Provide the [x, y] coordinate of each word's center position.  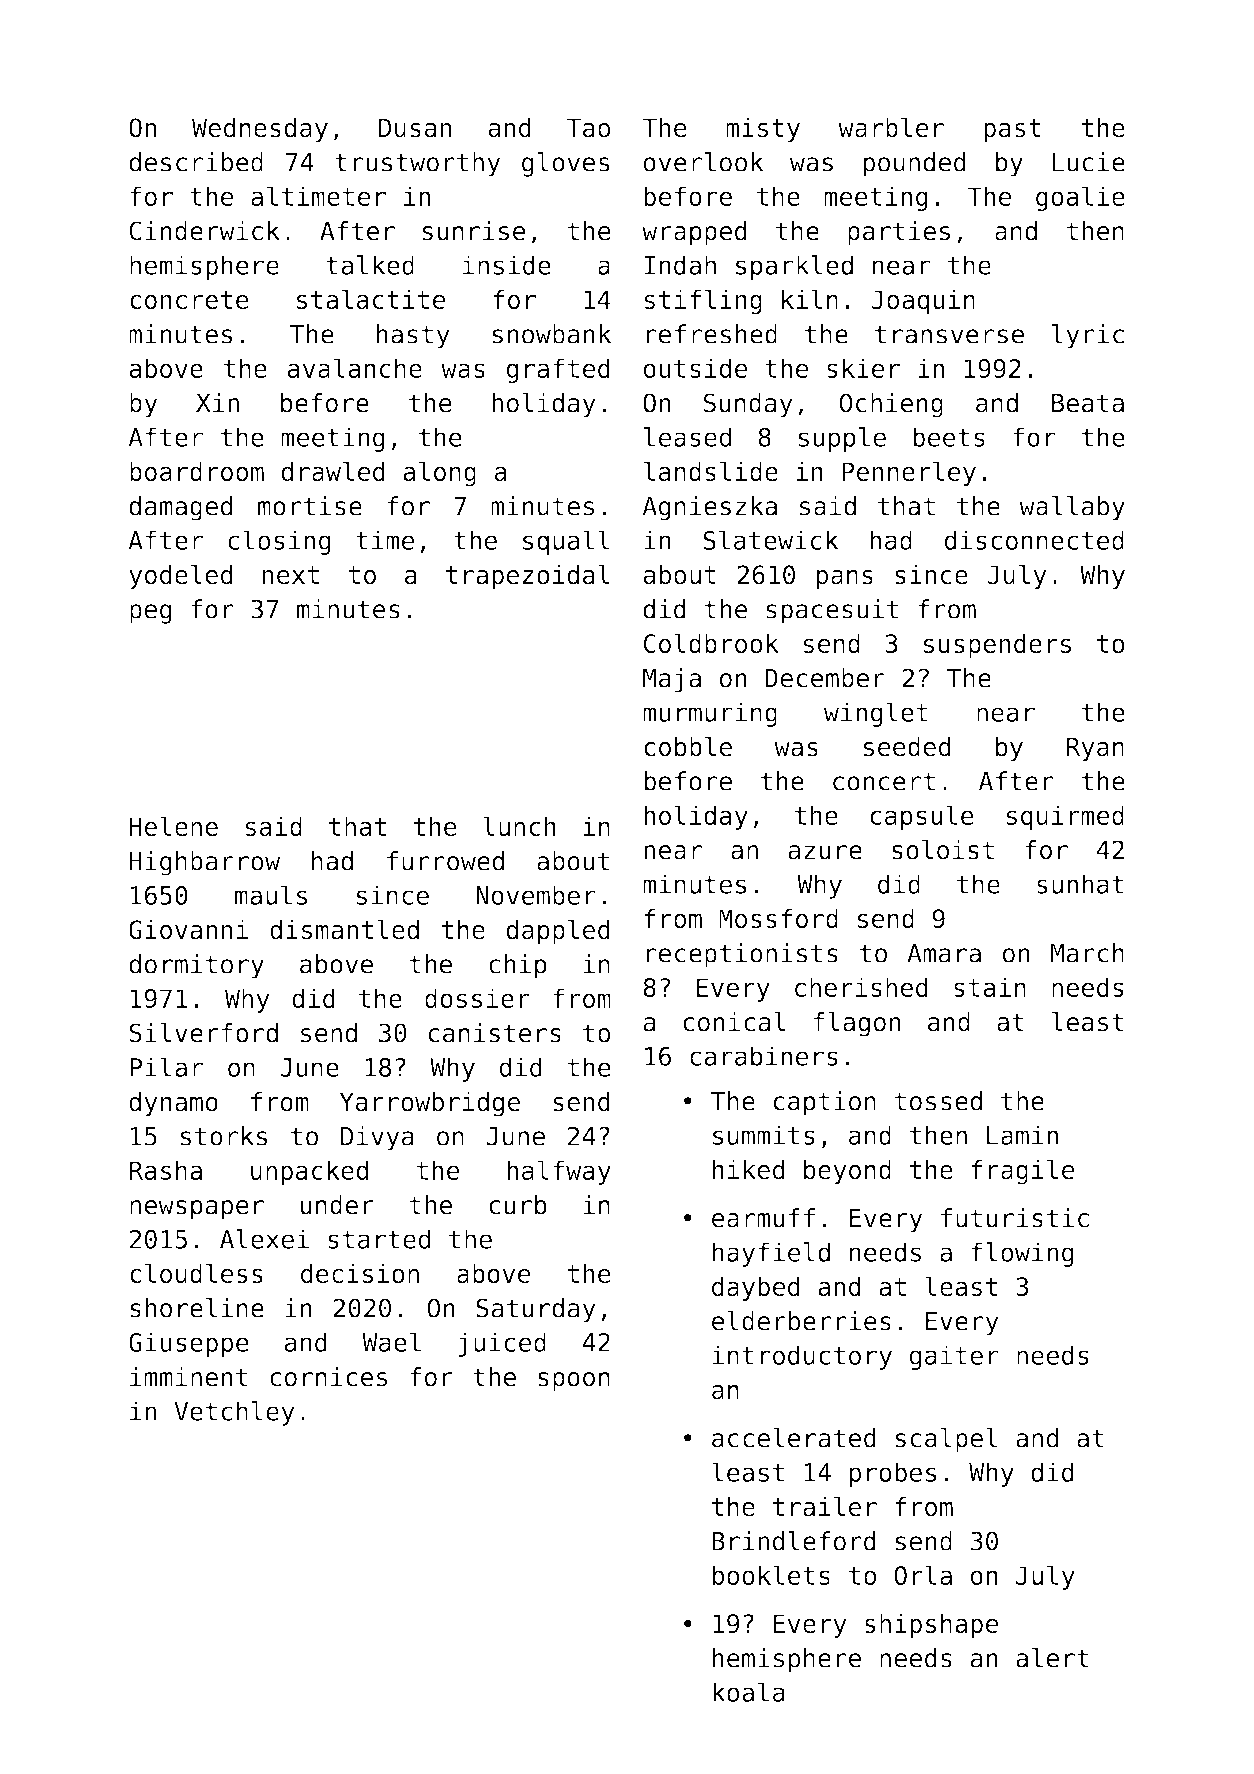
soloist [943, 850]
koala [749, 1692]
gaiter [954, 1357]
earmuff [763, 1218]
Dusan [415, 128]
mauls [271, 895]
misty [763, 130]
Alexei [264, 1239]
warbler [891, 127]
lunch [519, 826]
